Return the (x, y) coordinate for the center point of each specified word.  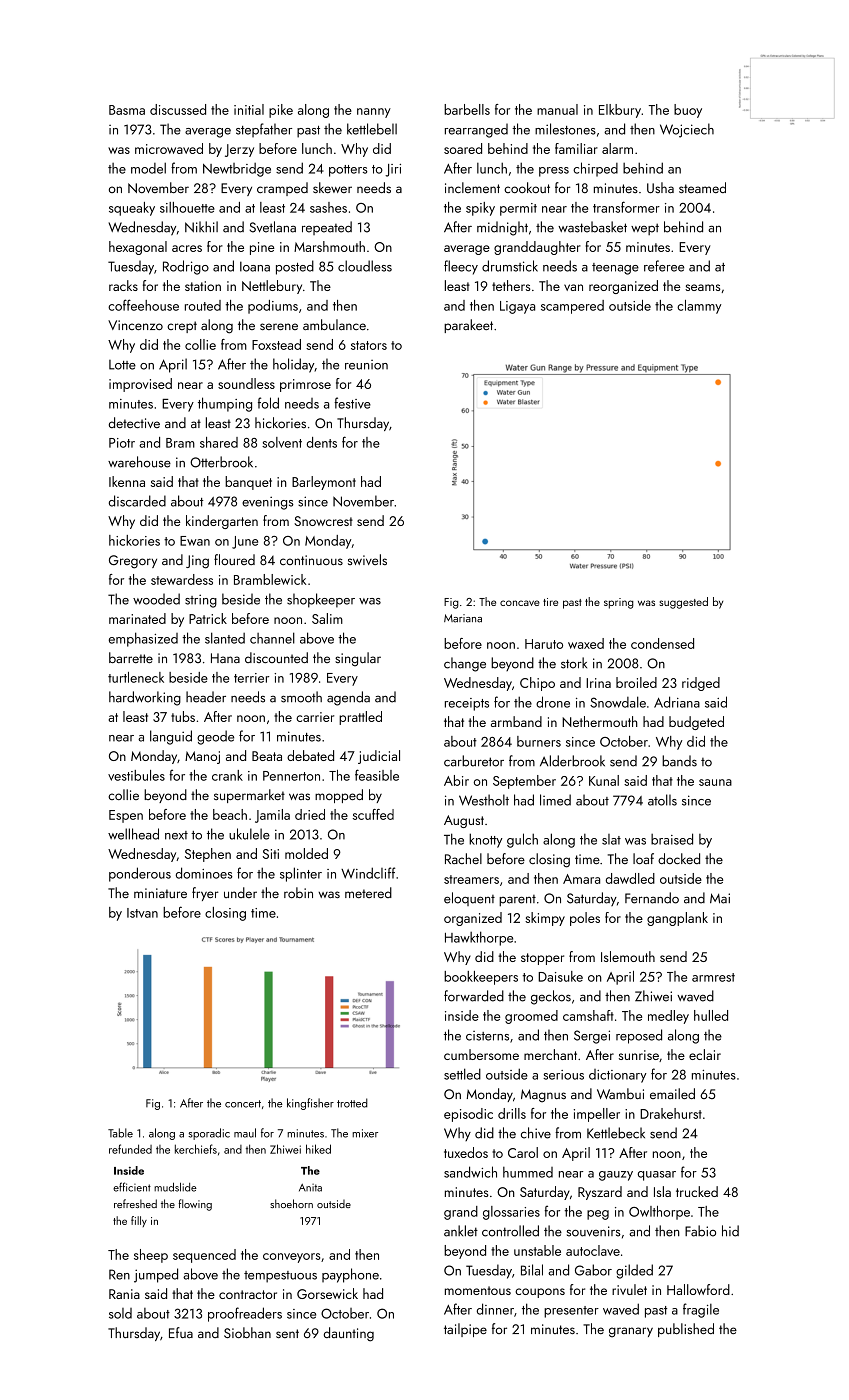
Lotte (122, 365)
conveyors (291, 1258)
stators (369, 345)
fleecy (461, 267)
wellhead (133, 834)
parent (517, 901)
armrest (713, 977)
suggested (684, 603)
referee (664, 266)
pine (262, 248)
